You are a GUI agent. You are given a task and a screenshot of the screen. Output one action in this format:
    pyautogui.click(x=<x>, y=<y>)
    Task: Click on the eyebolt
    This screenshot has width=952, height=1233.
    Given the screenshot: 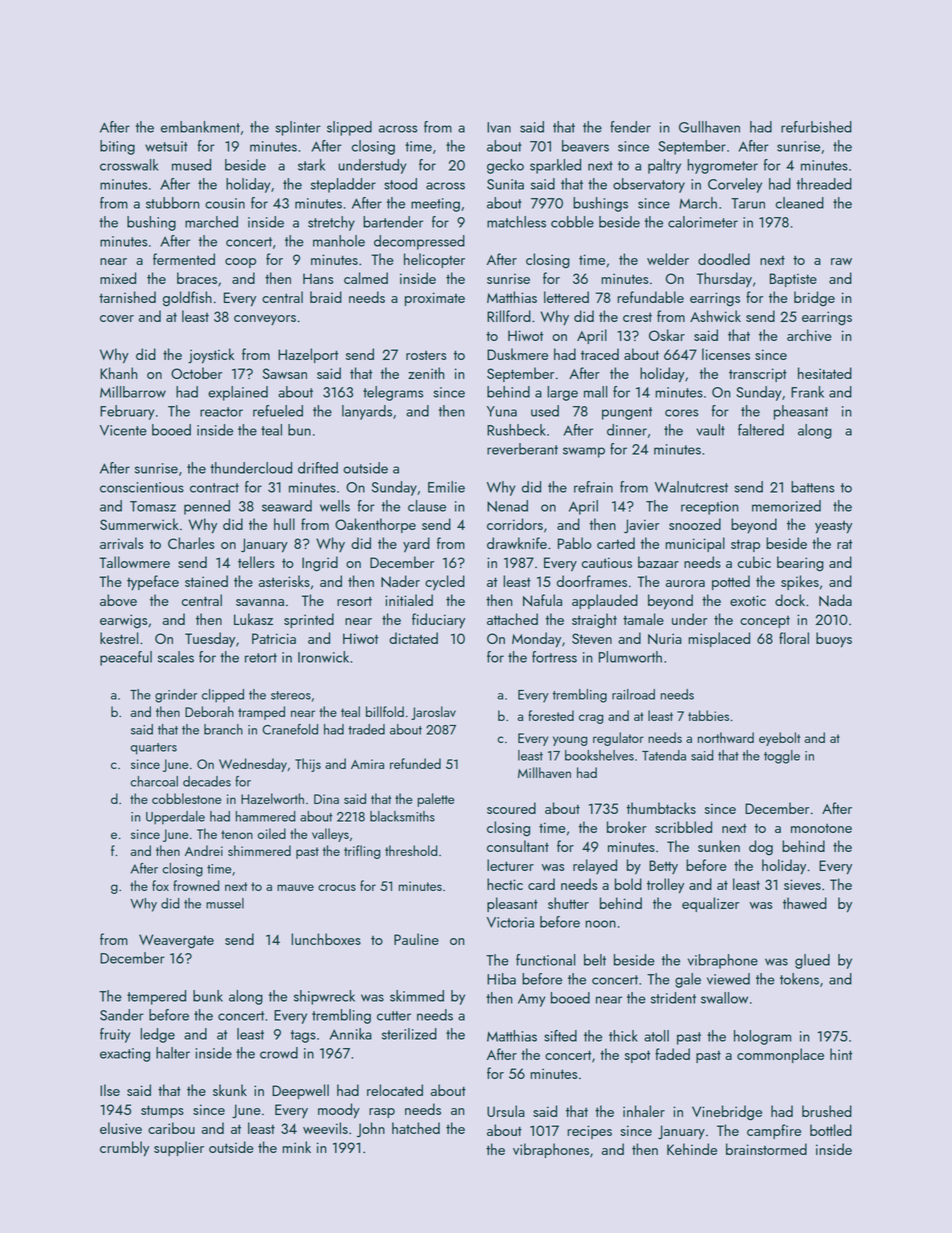 What is the action you would take?
    pyautogui.click(x=779, y=739)
